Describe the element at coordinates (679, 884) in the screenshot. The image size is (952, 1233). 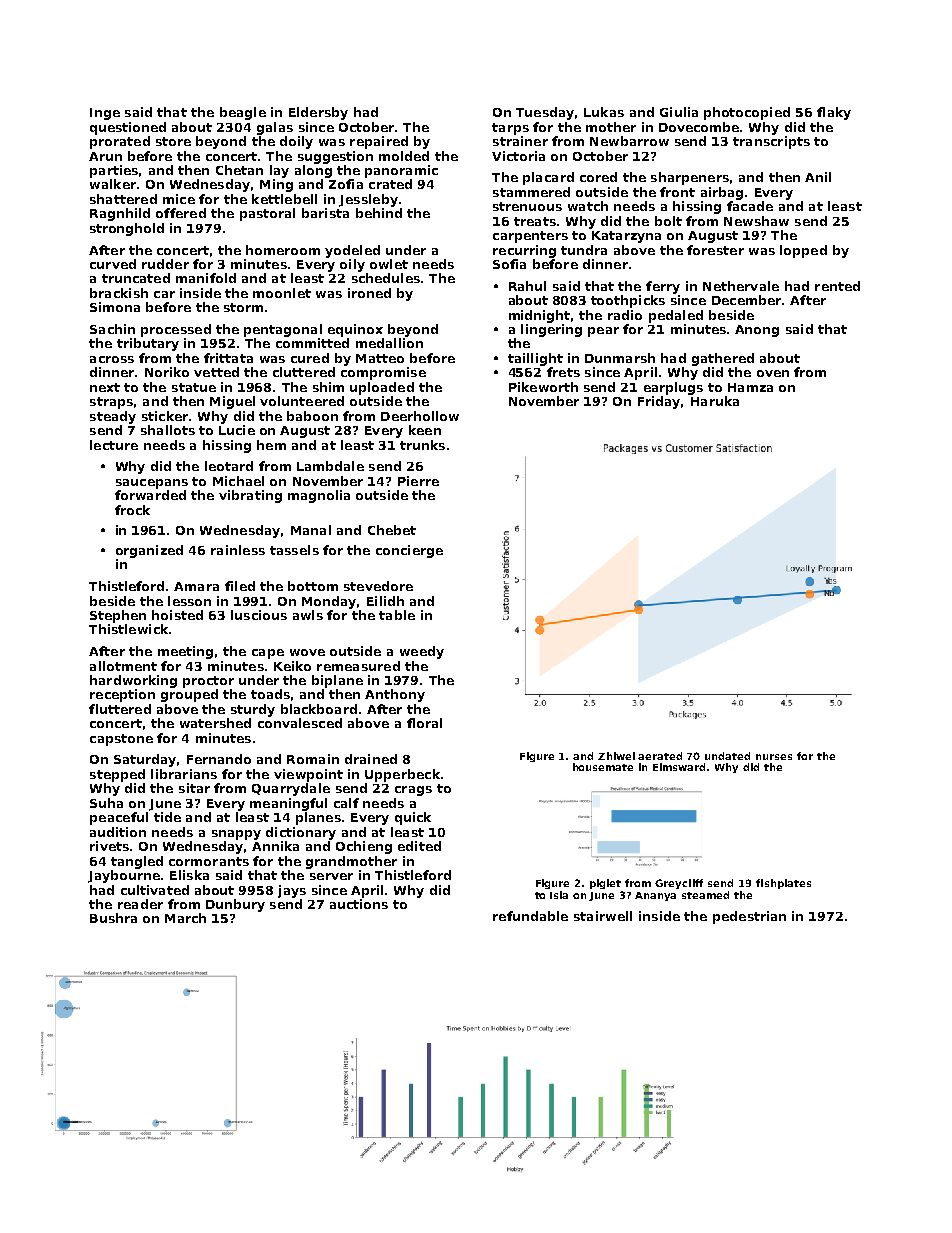
I see `Greycliff` at that location.
